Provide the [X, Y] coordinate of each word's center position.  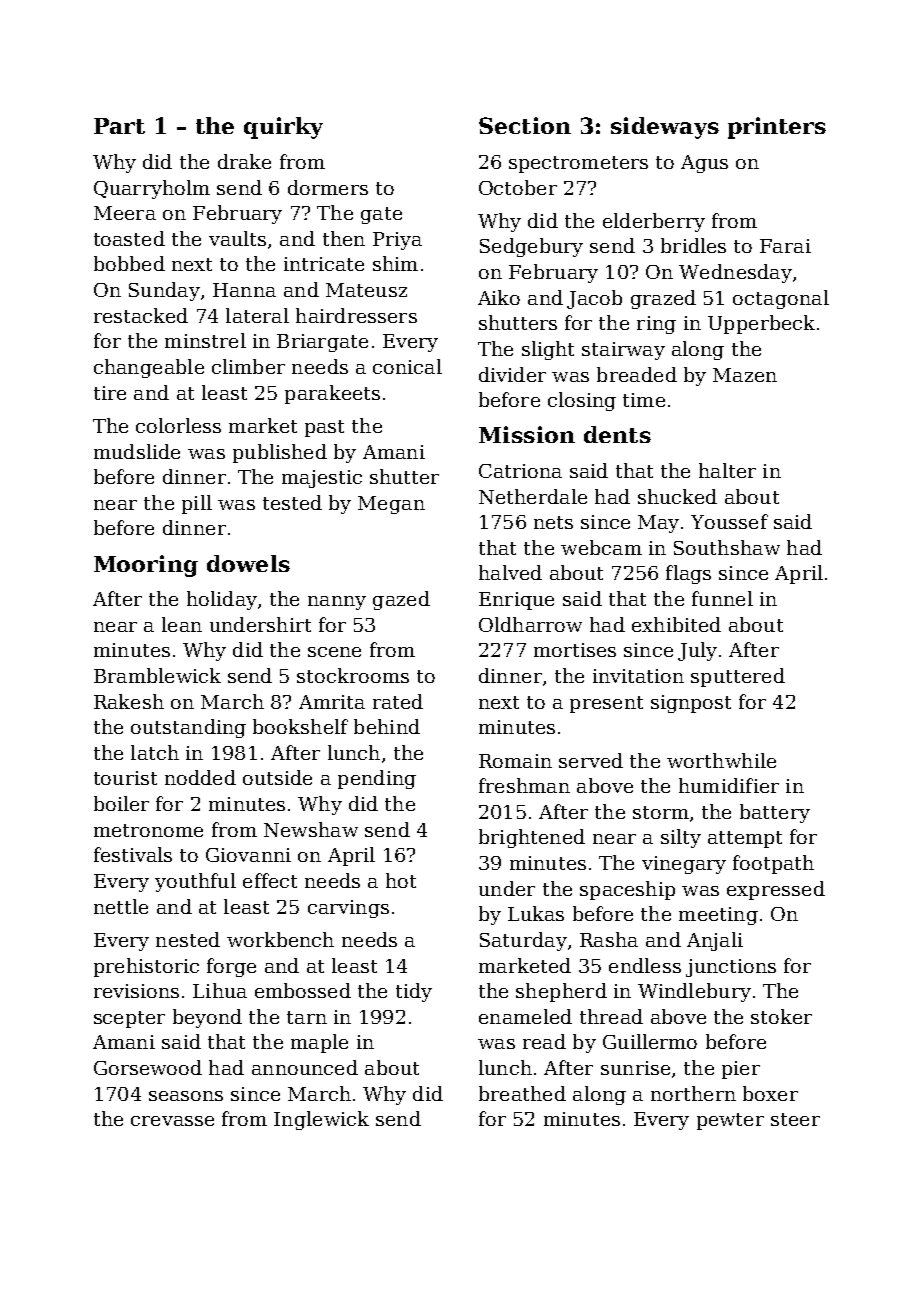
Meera [125, 213]
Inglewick [321, 1120]
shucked [677, 496]
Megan [391, 505]
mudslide [137, 451]
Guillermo [650, 1041]
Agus [704, 164]
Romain [515, 761]
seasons [186, 1096]
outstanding [188, 728]
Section [525, 125]
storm [661, 812]
